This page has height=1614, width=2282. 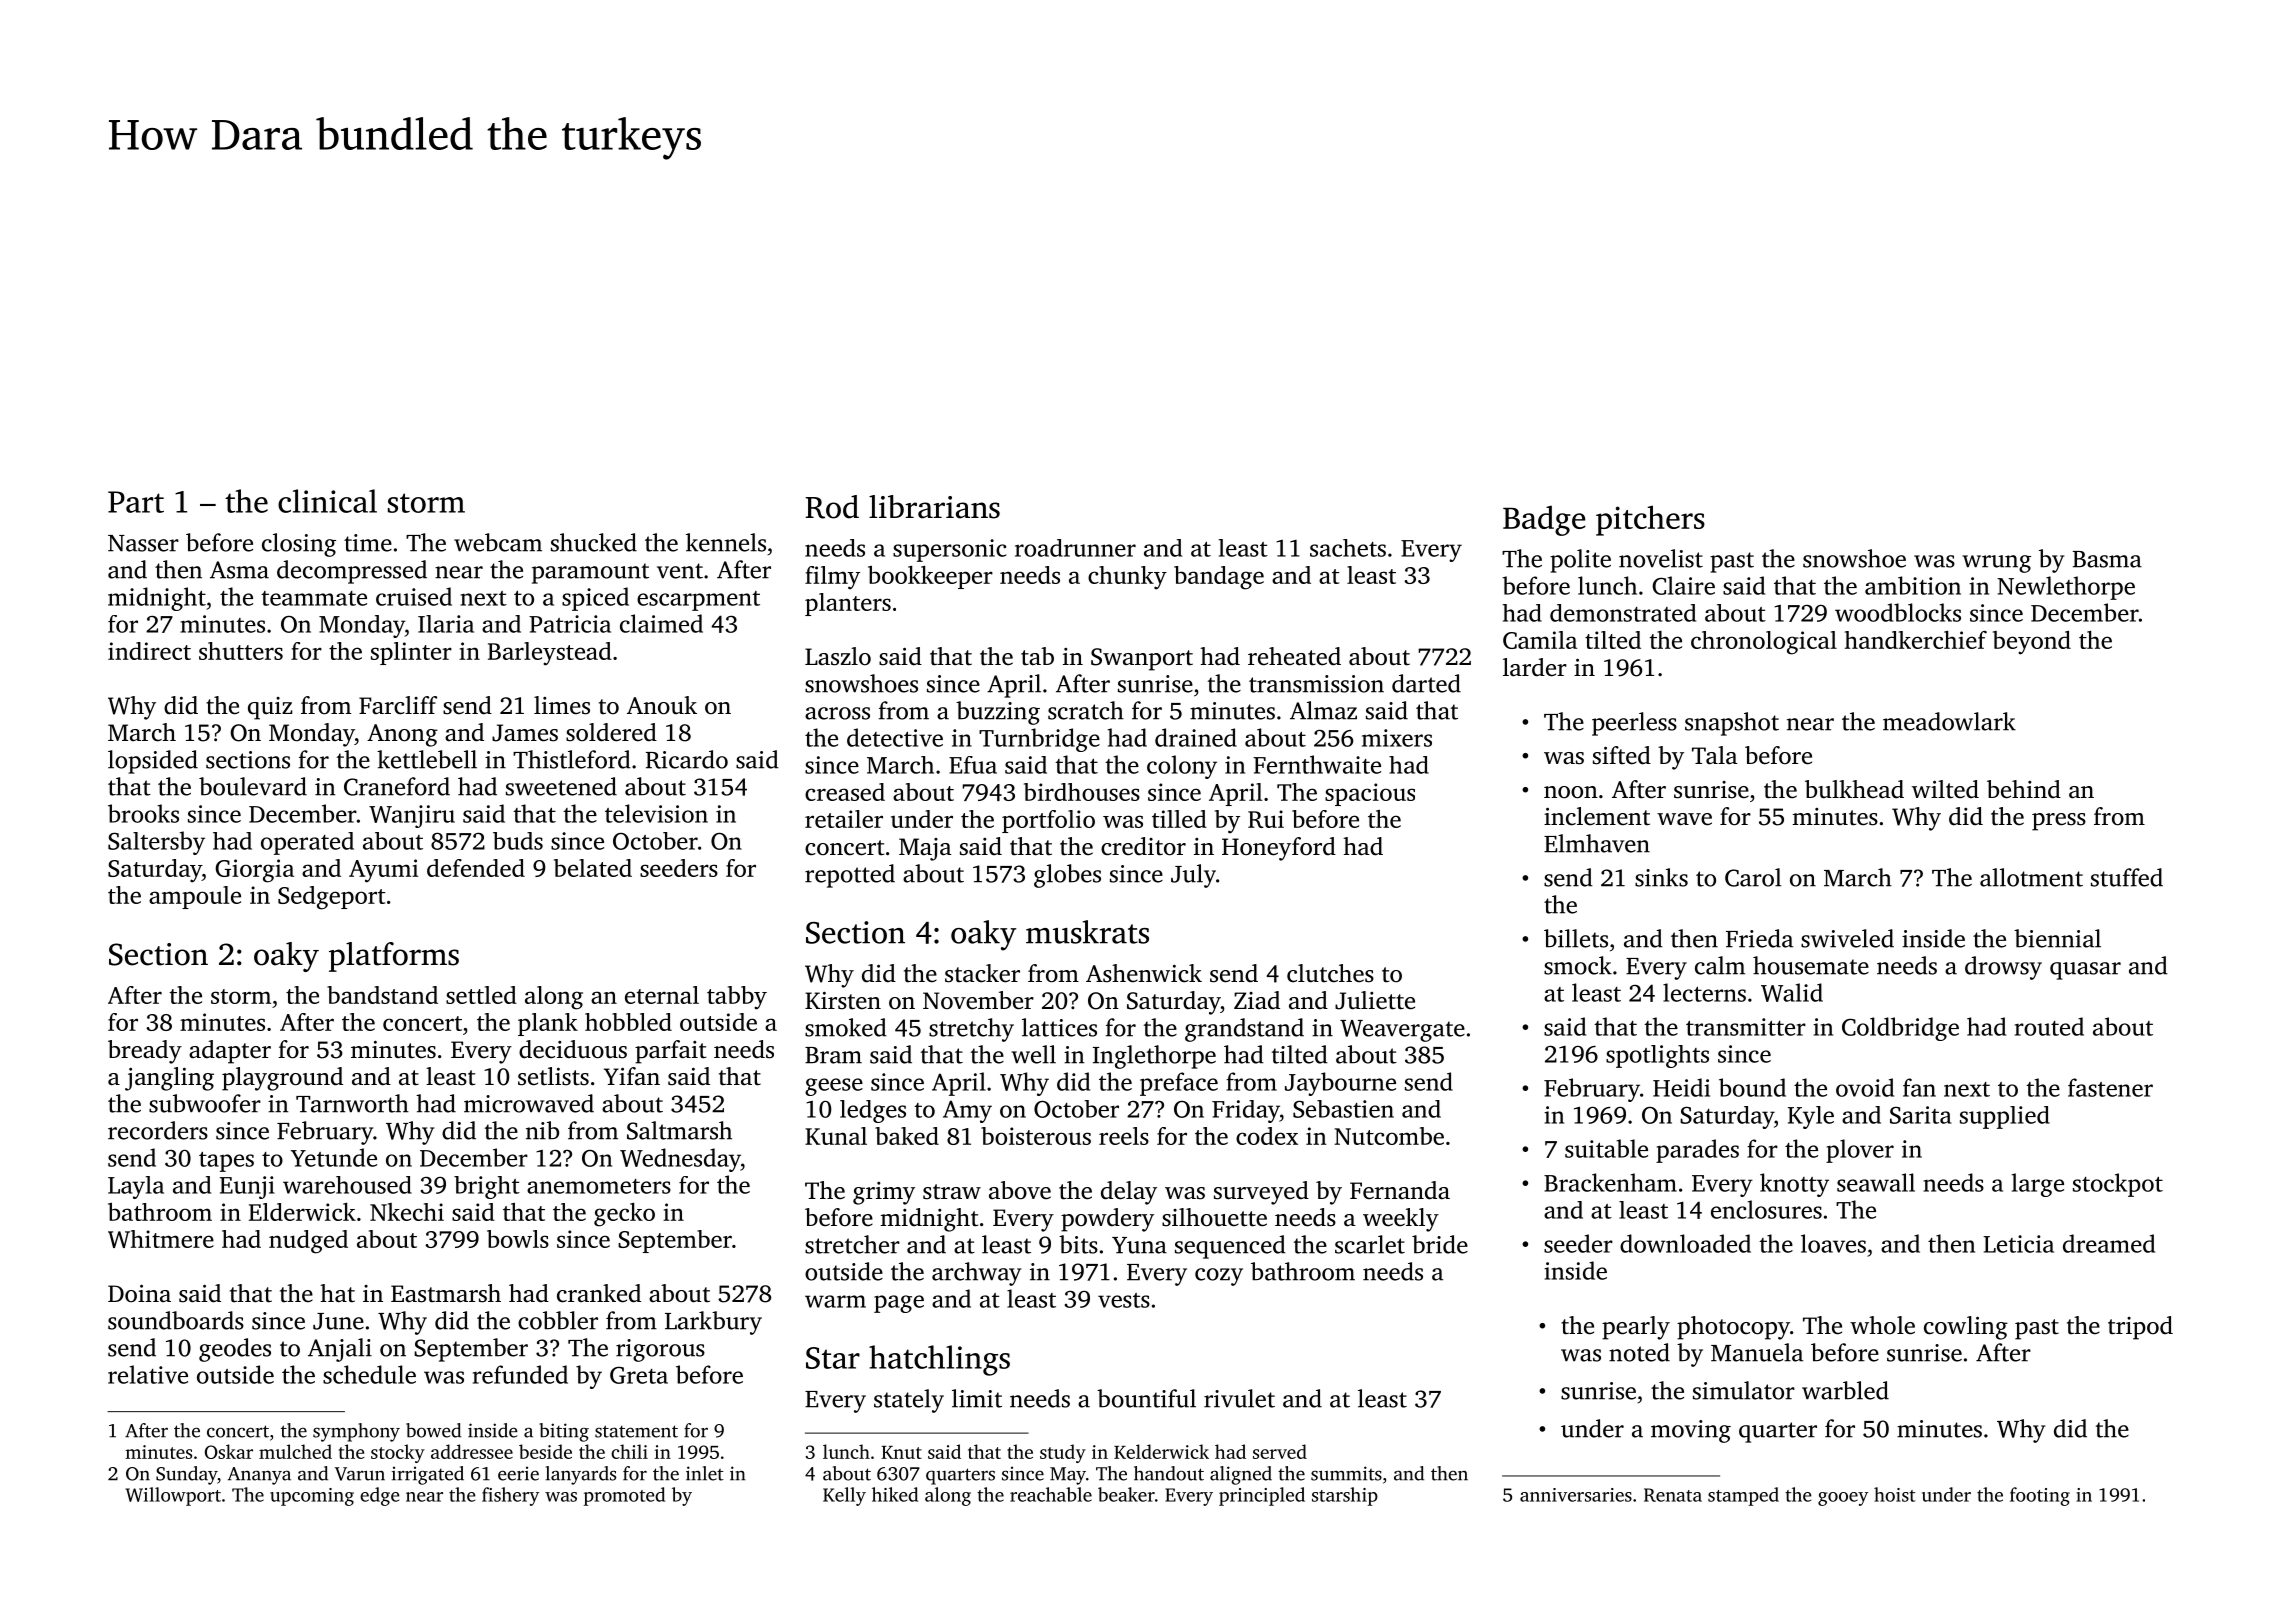 I want to click on Rod, so click(x=832, y=507).
